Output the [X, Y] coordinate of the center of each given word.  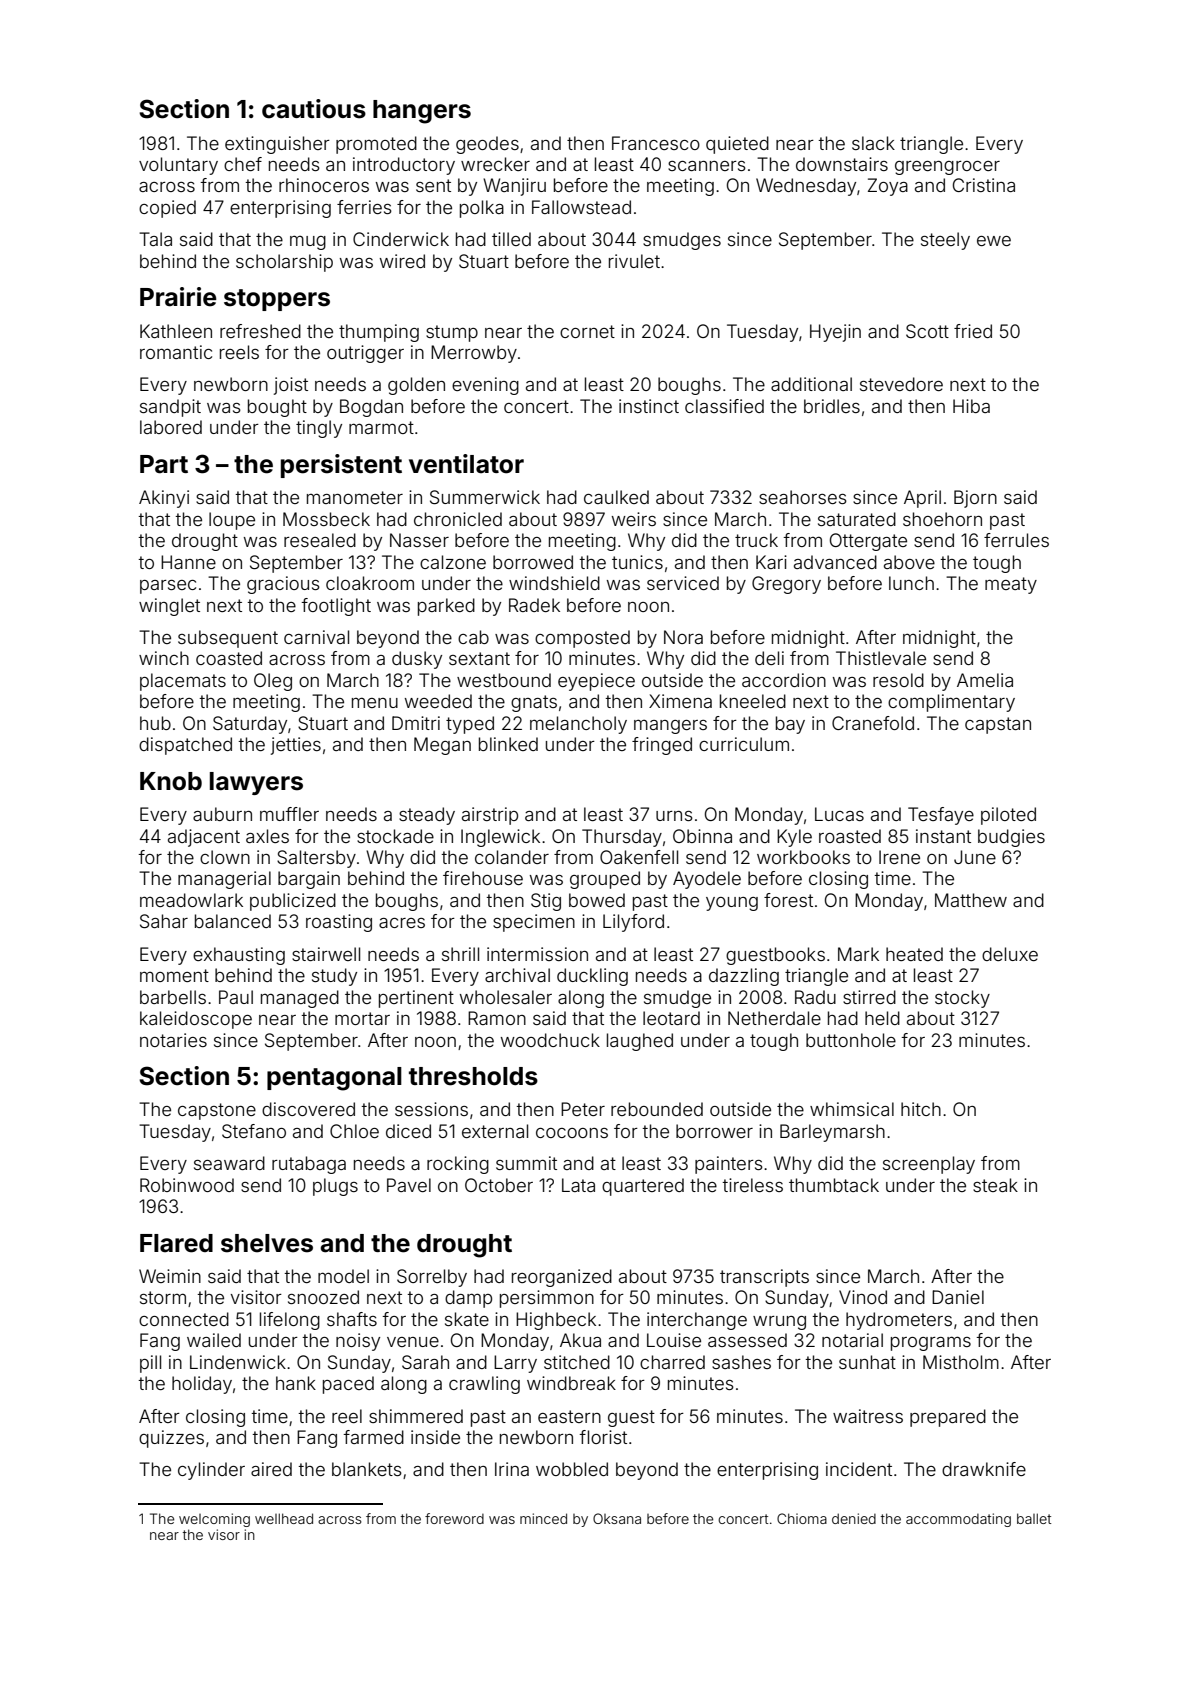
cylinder [211, 1471]
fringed [662, 746]
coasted [229, 658]
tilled [511, 239]
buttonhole [851, 1040]
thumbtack [834, 1185]
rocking [458, 1165]
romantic [176, 352]
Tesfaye [941, 816]
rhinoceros [324, 185]
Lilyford [633, 923]
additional [811, 384]
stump [452, 333]
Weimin [170, 1276]
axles [267, 836]
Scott [927, 331]
